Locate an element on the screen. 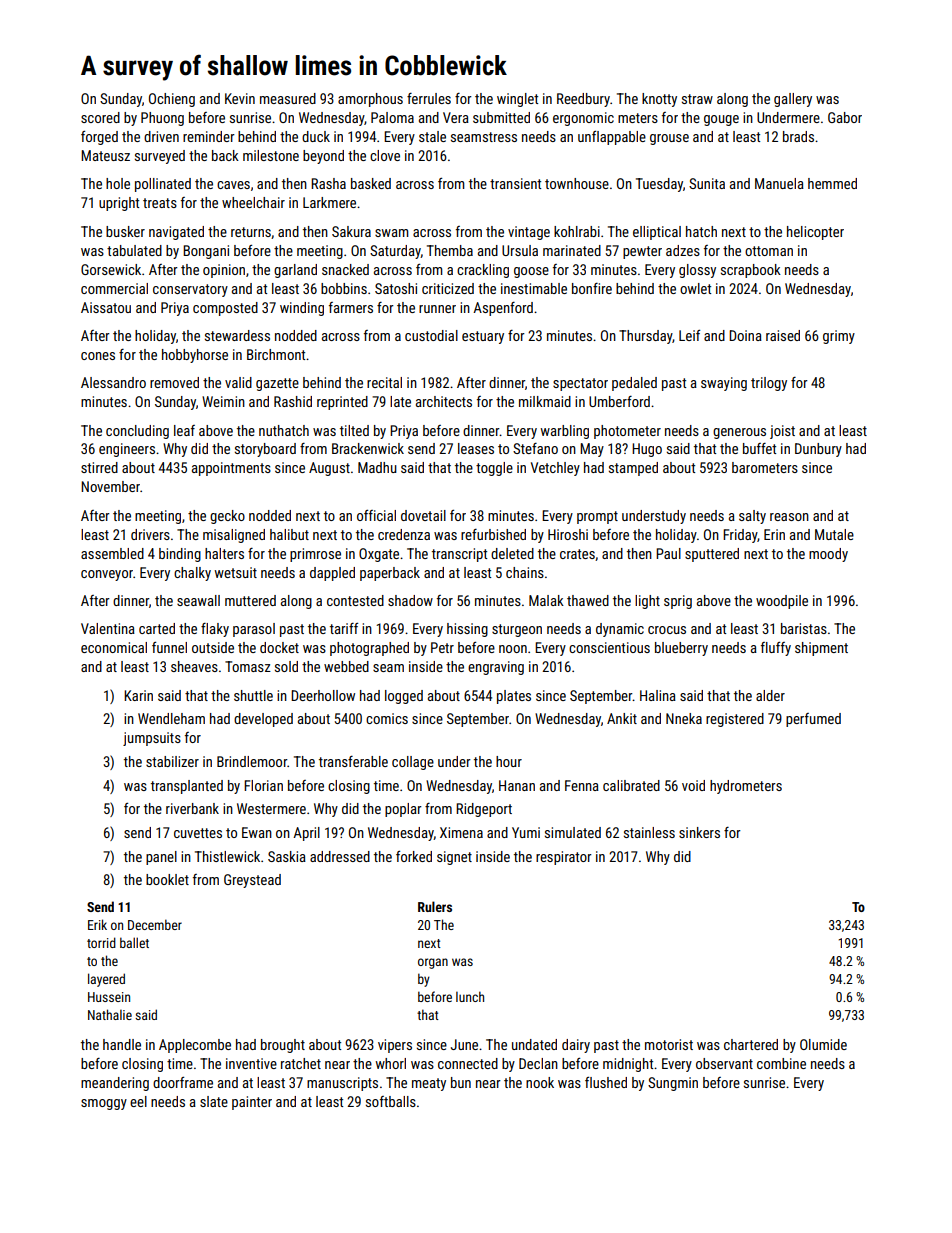  alder is located at coordinates (770, 695).
